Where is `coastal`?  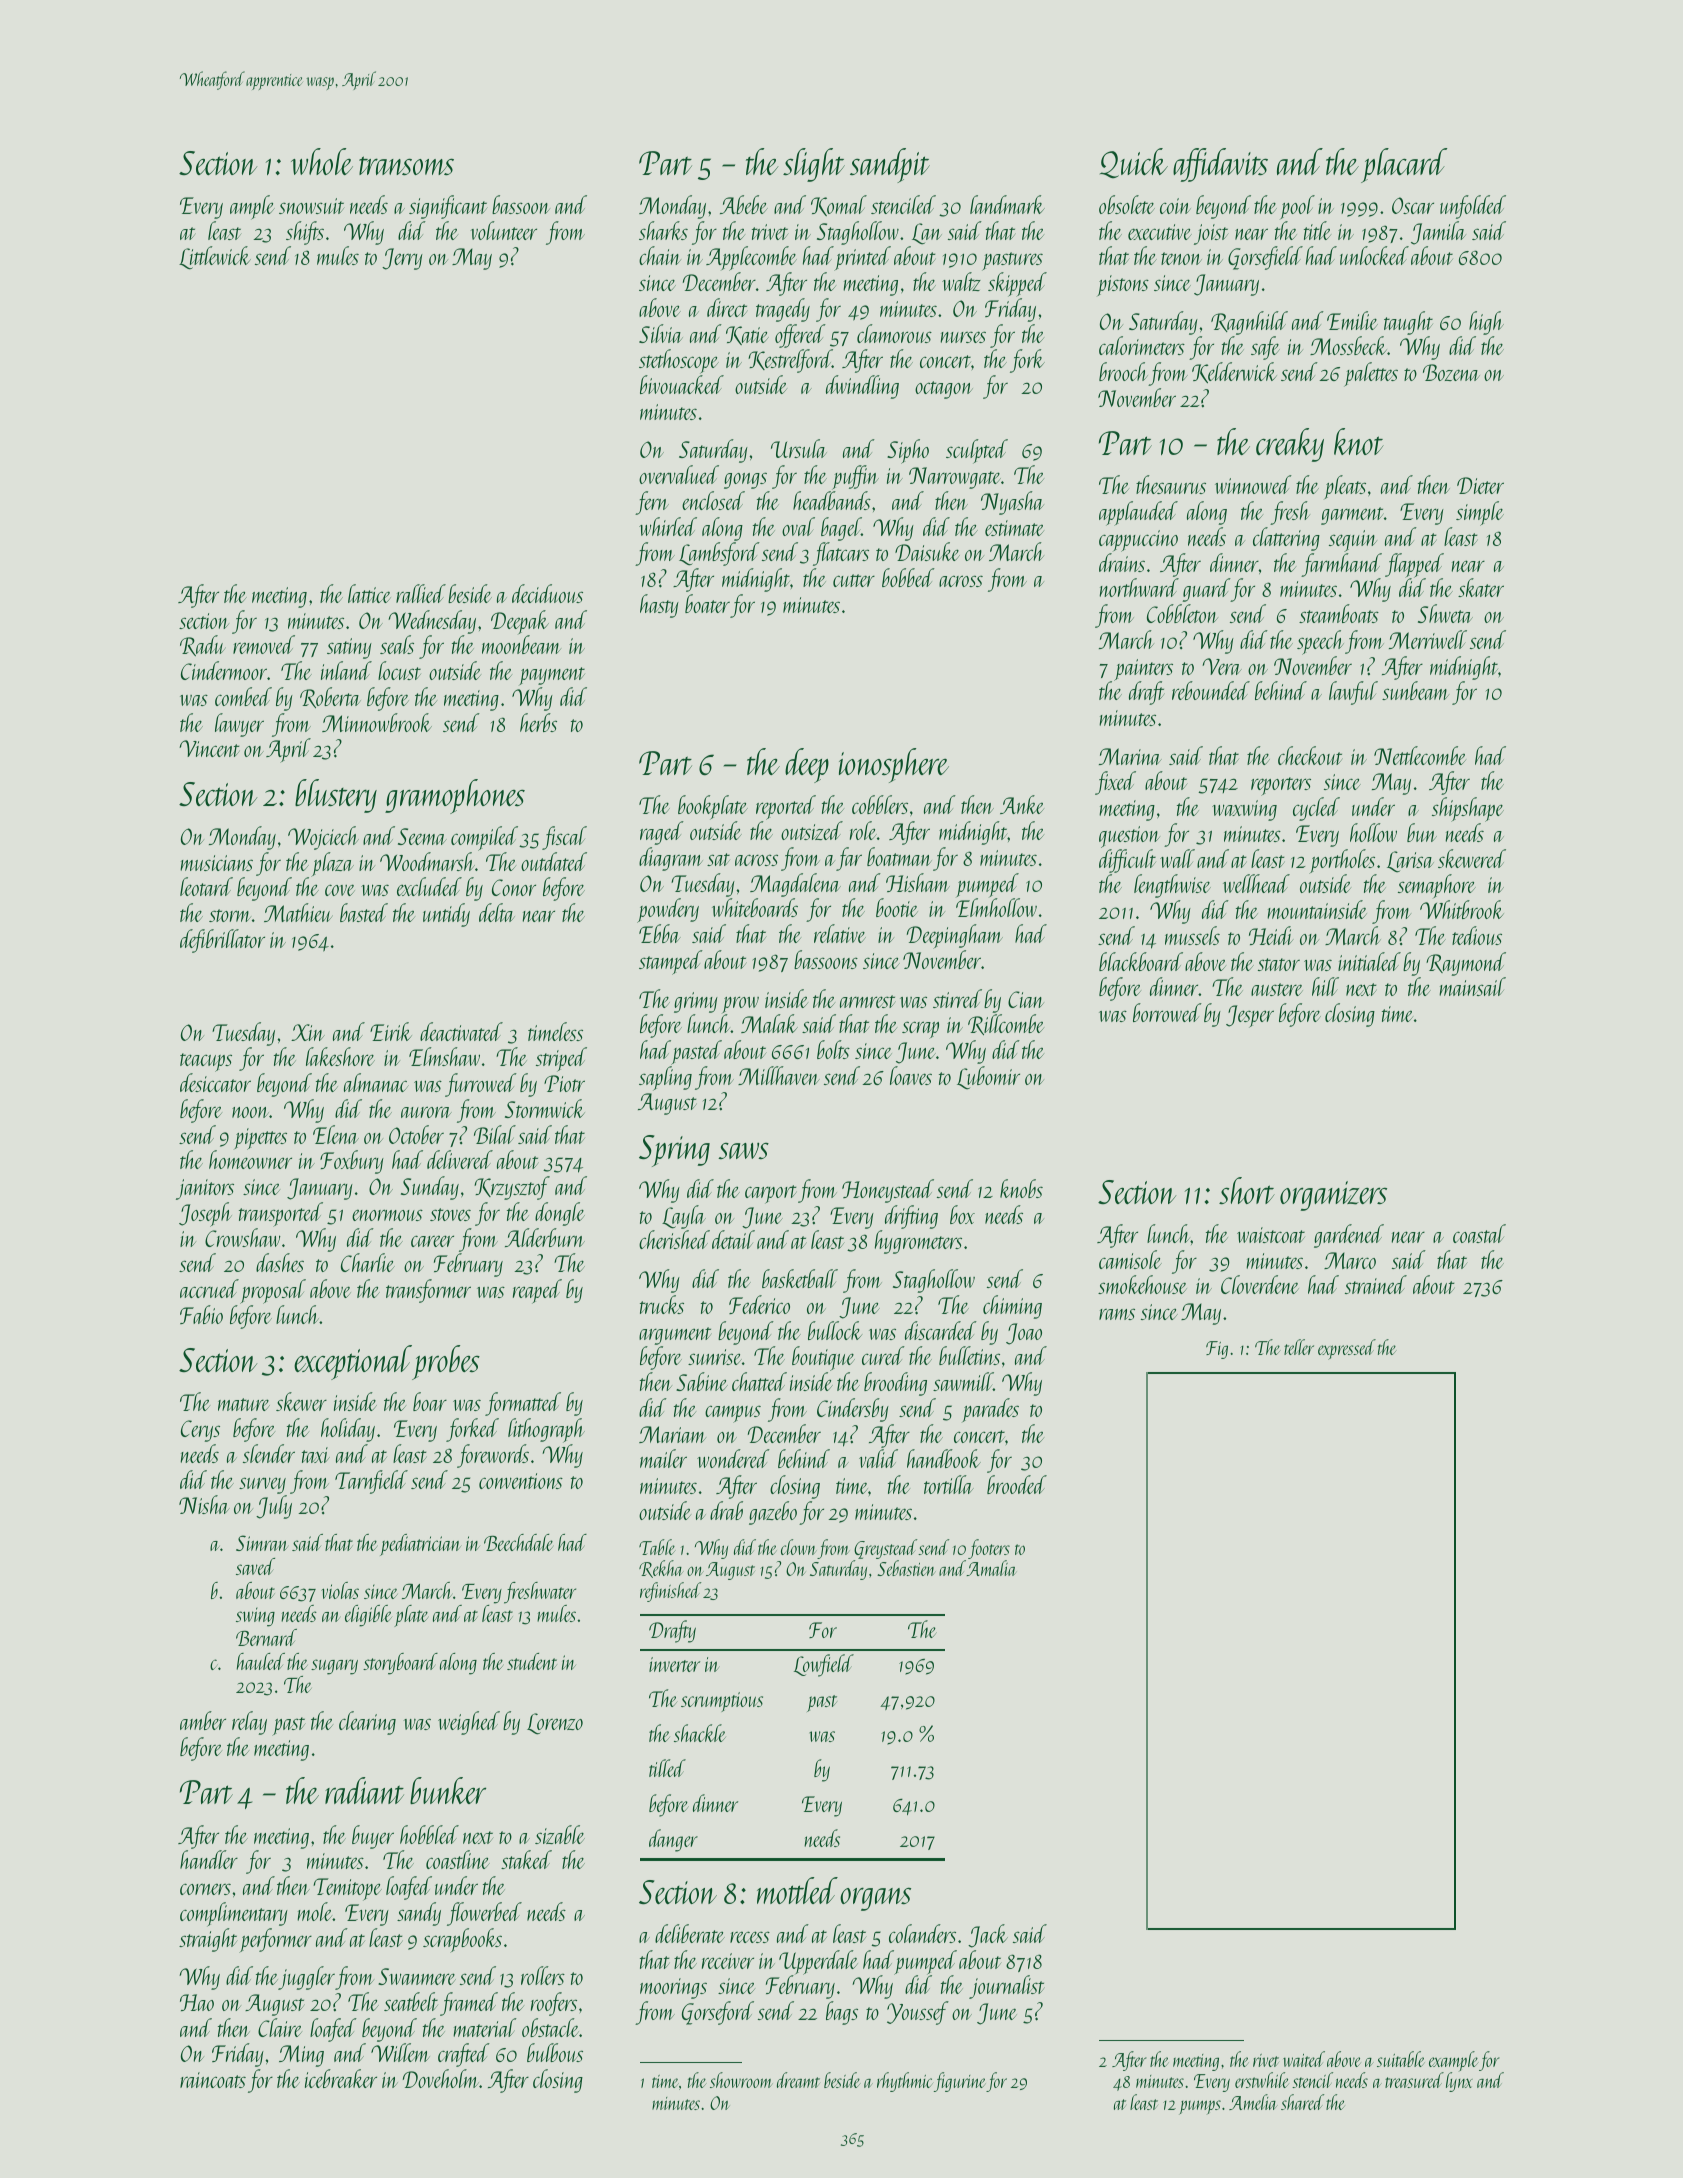
coastal is located at coordinates (1479, 1233).
